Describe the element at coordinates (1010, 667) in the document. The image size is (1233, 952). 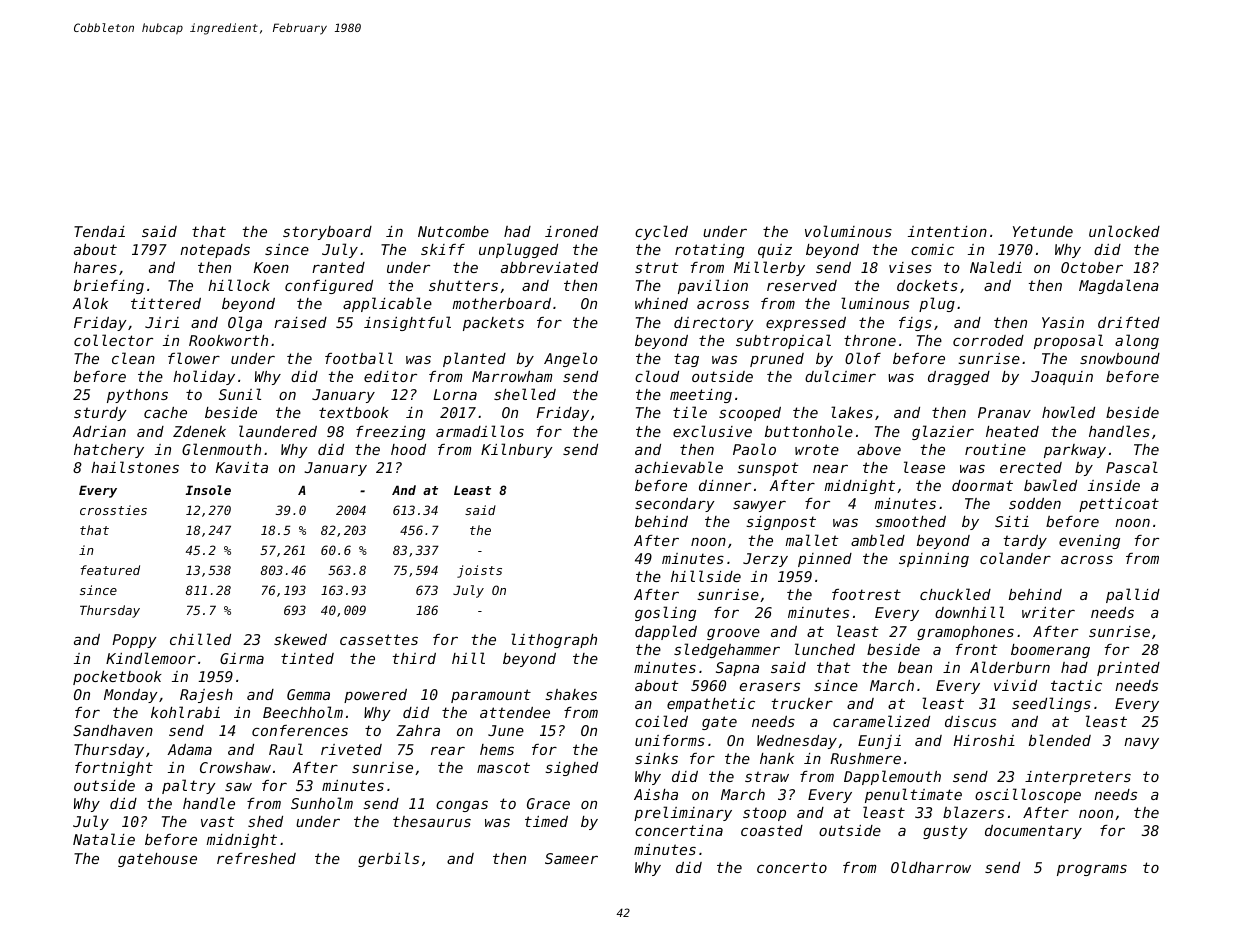
I see `Alderburn` at that location.
